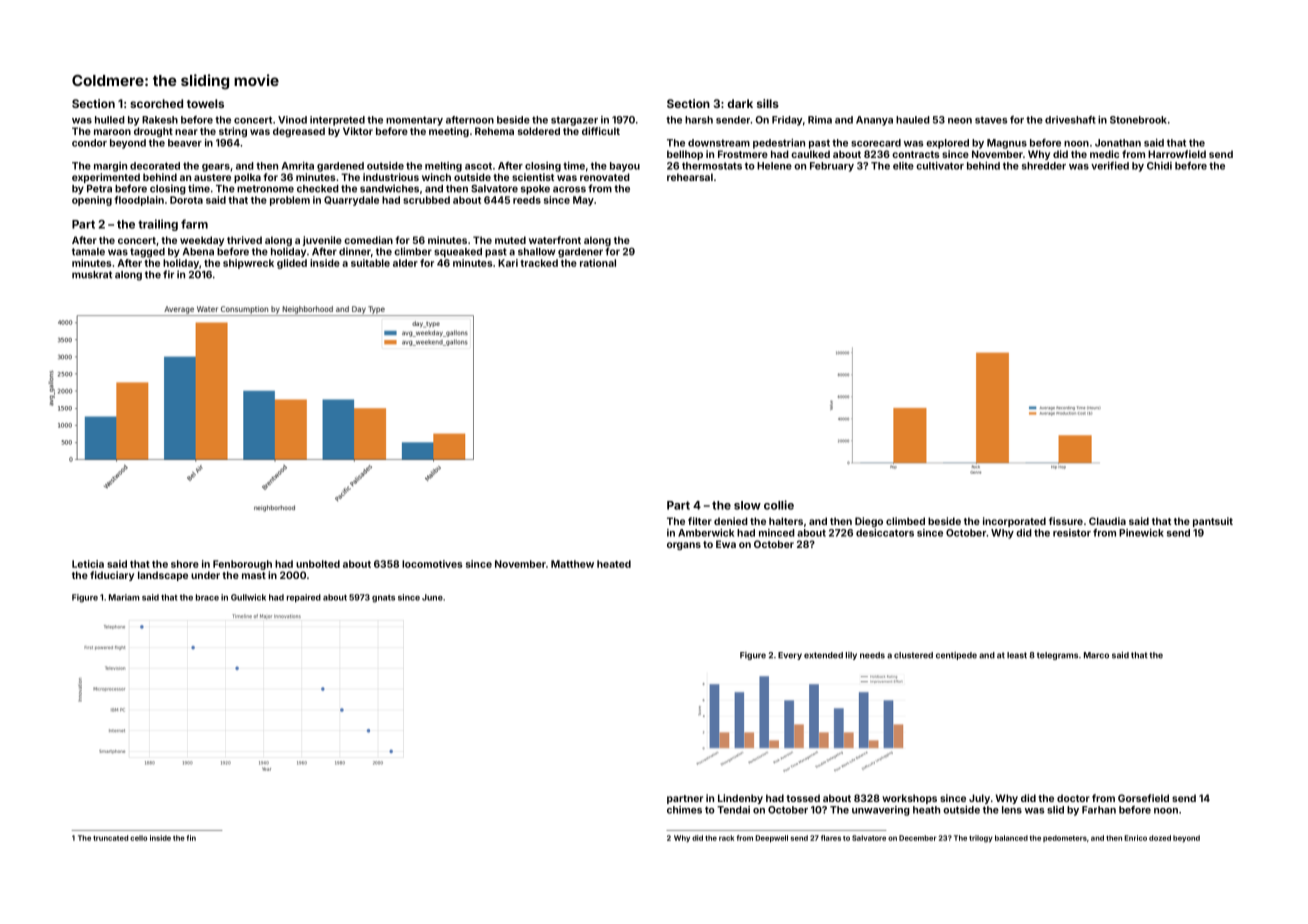 The image size is (1308, 924). Describe the element at coordinates (960, 121) in the screenshot. I see `neon` at that location.
